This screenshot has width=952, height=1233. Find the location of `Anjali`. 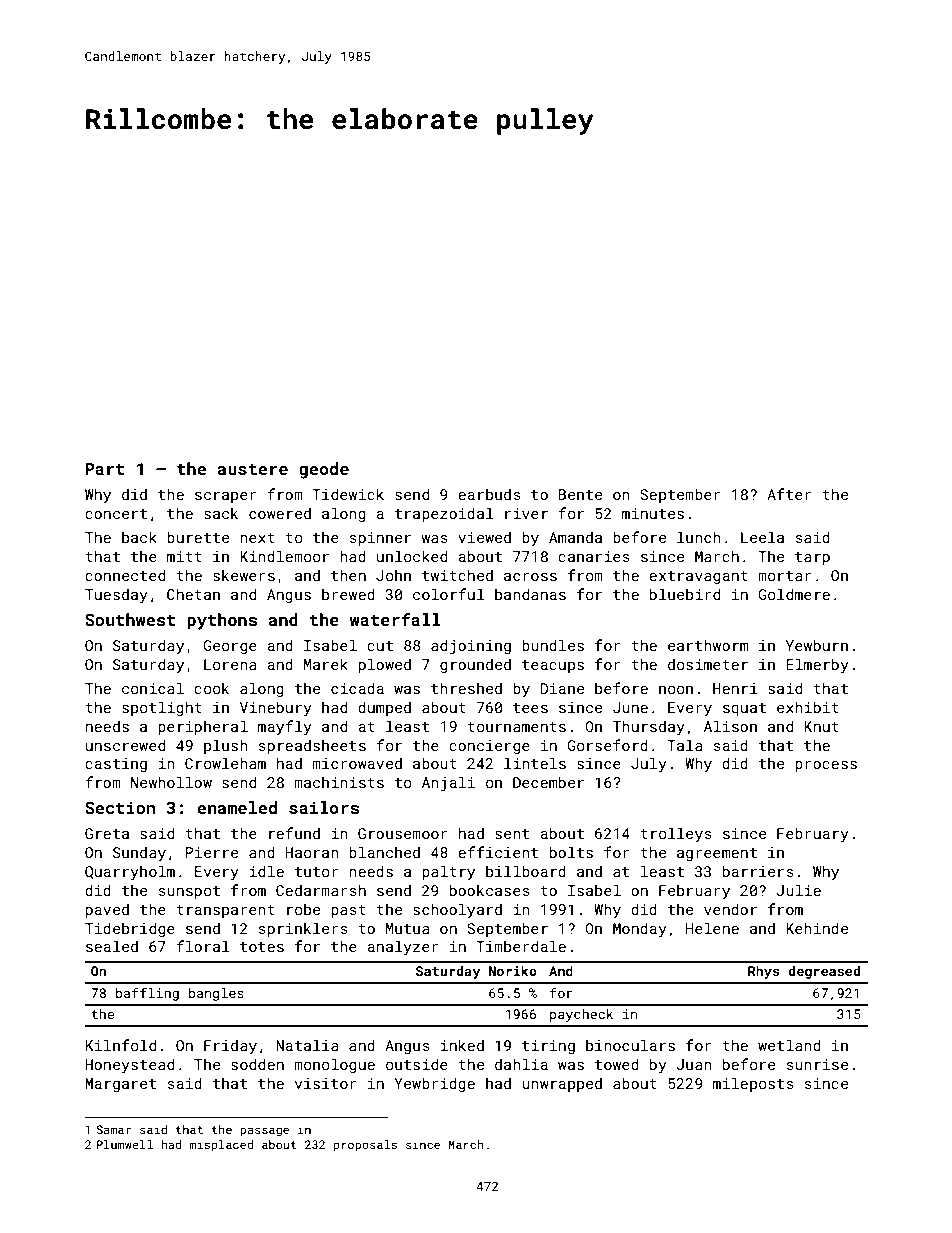

Anjali is located at coordinates (448, 783).
